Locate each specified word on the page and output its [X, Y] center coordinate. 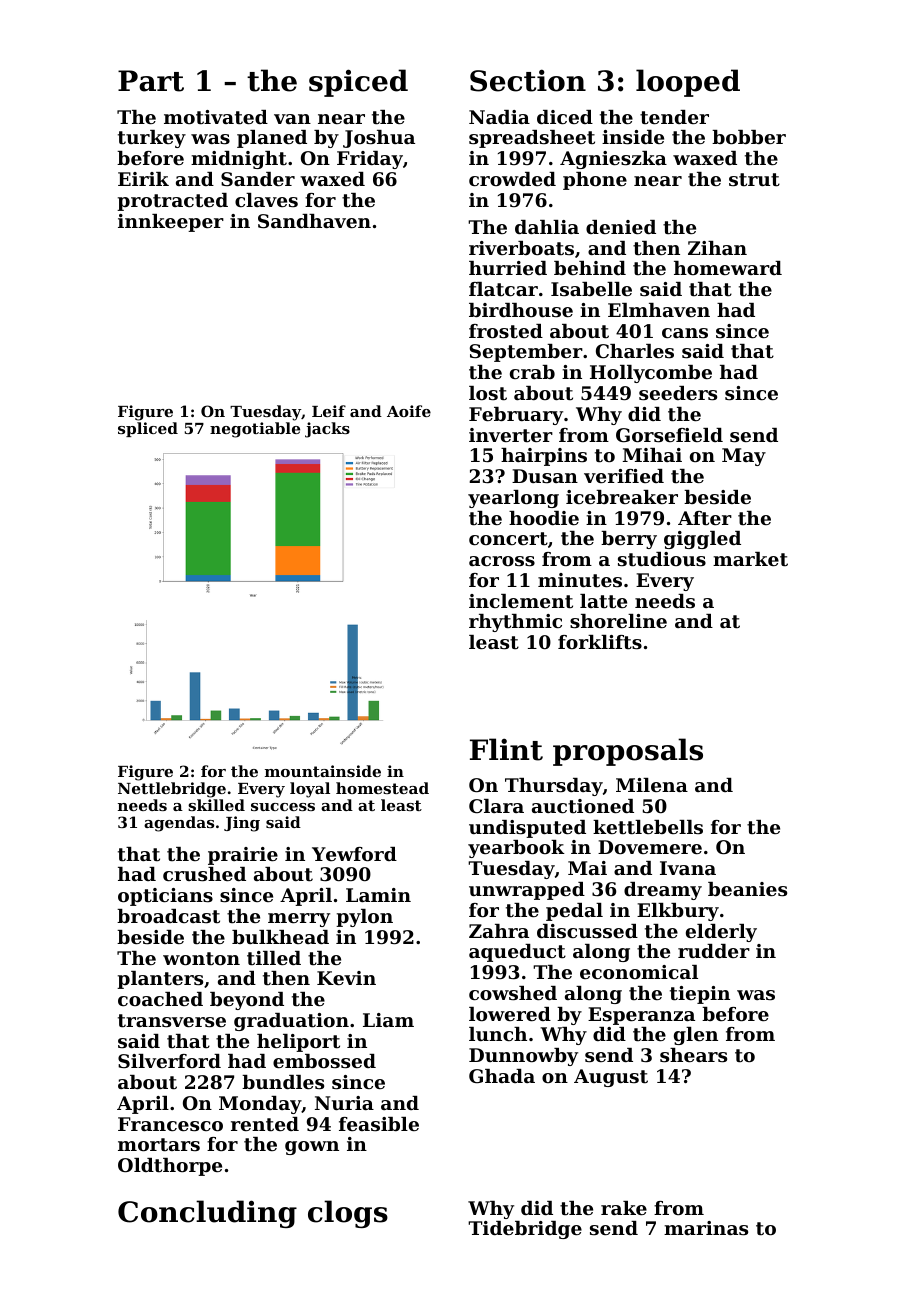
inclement [521, 601]
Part [151, 81]
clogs [348, 1214]
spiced [358, 83]
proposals [628, 752]
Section [528, 80]
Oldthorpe [170, 1167]
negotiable [255, 430]
